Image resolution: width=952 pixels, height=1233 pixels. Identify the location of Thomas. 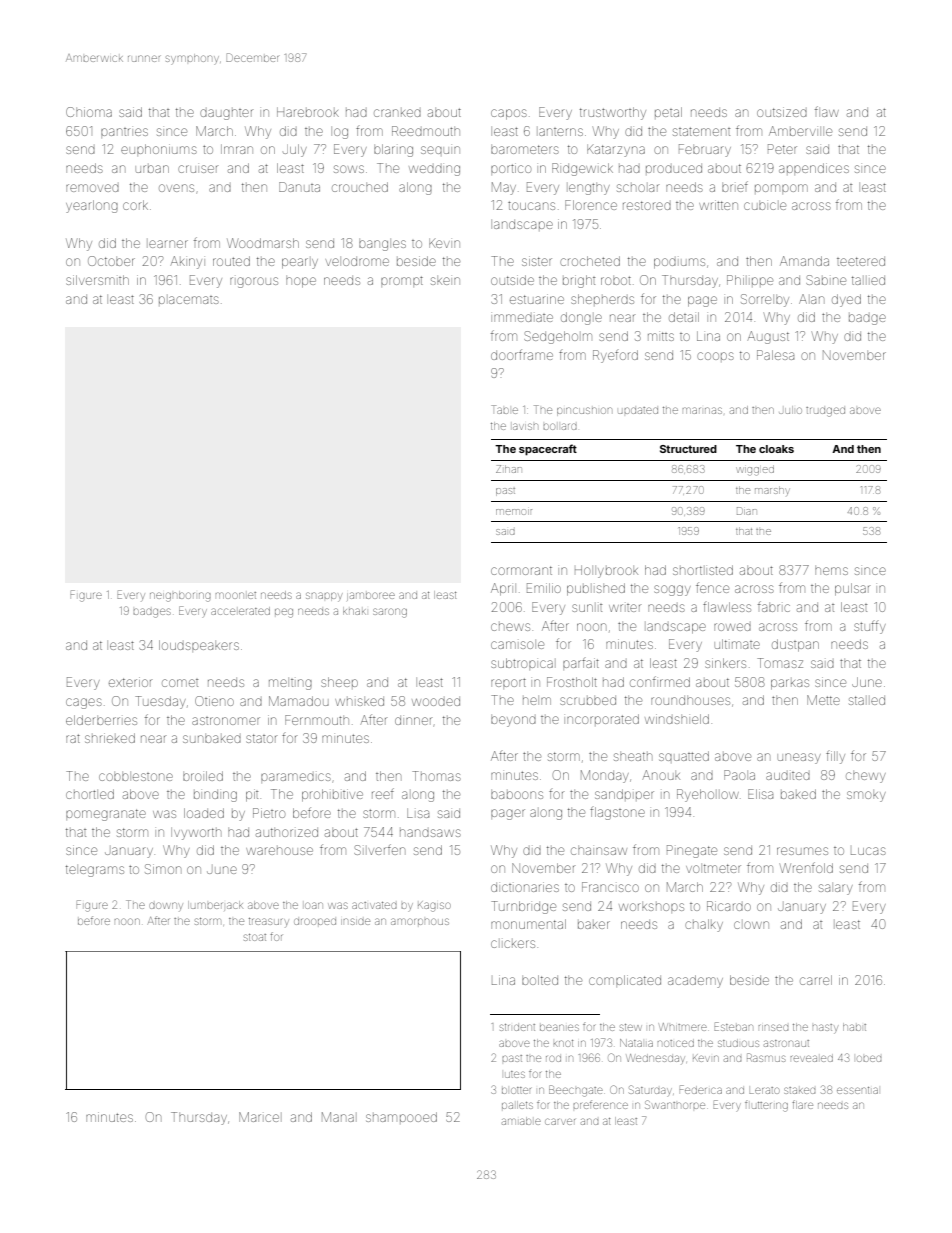
(436, 776).
